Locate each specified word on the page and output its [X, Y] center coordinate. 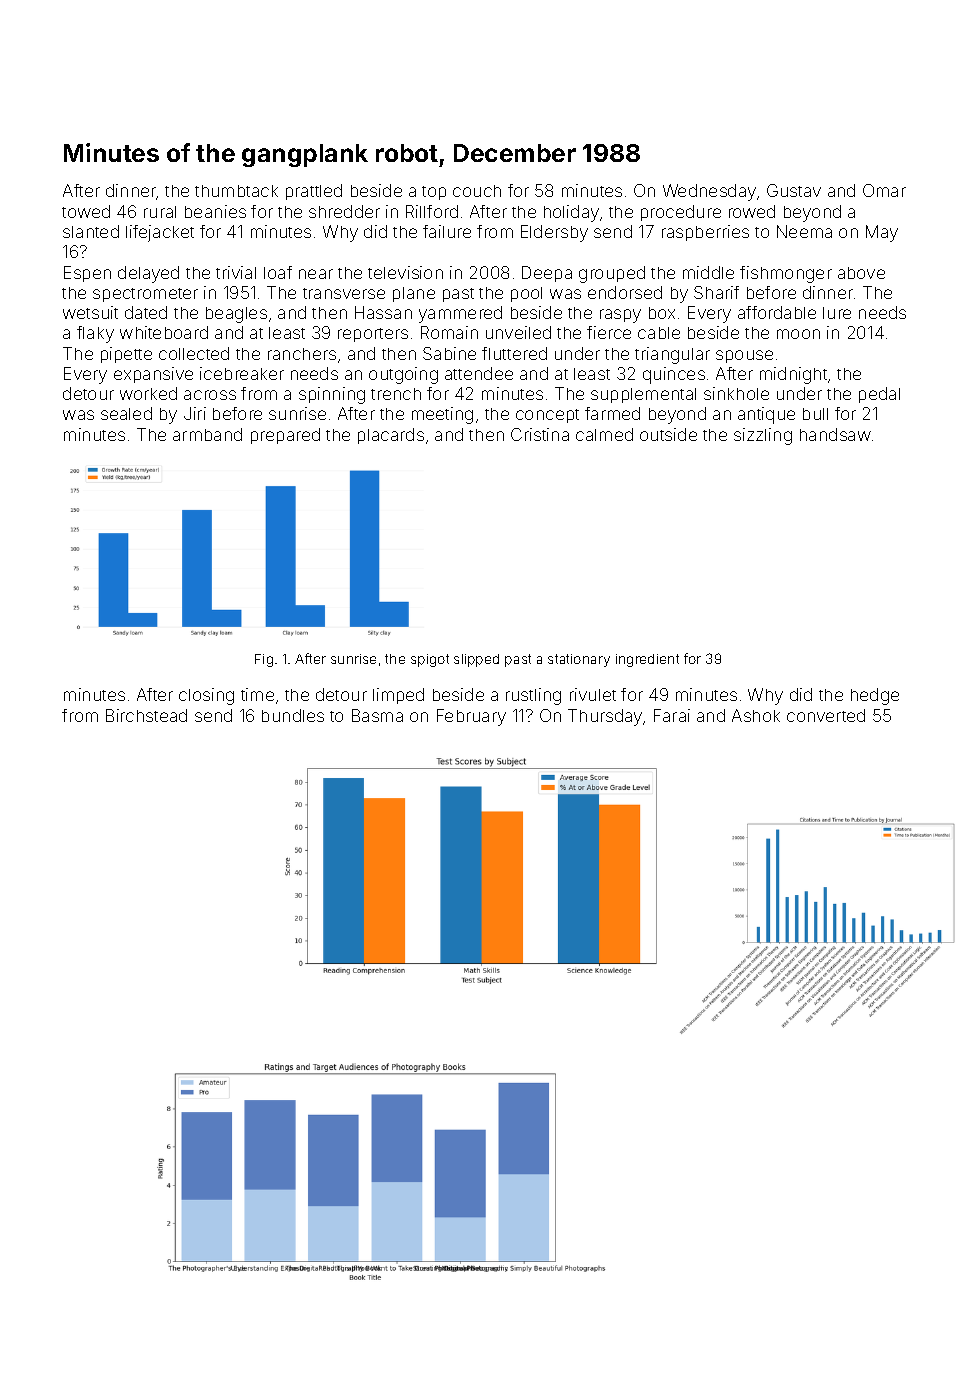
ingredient [647, 660]
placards [391, 436]
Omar [884, 190]
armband [207, 434]
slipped [476, 660]
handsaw [835, 434]
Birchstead [146, 715]
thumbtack [236, 191]
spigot [430, 660]
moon [798, 334]
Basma [377, 715]
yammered [460, 314]
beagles [236, 315]
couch [477, 191]
